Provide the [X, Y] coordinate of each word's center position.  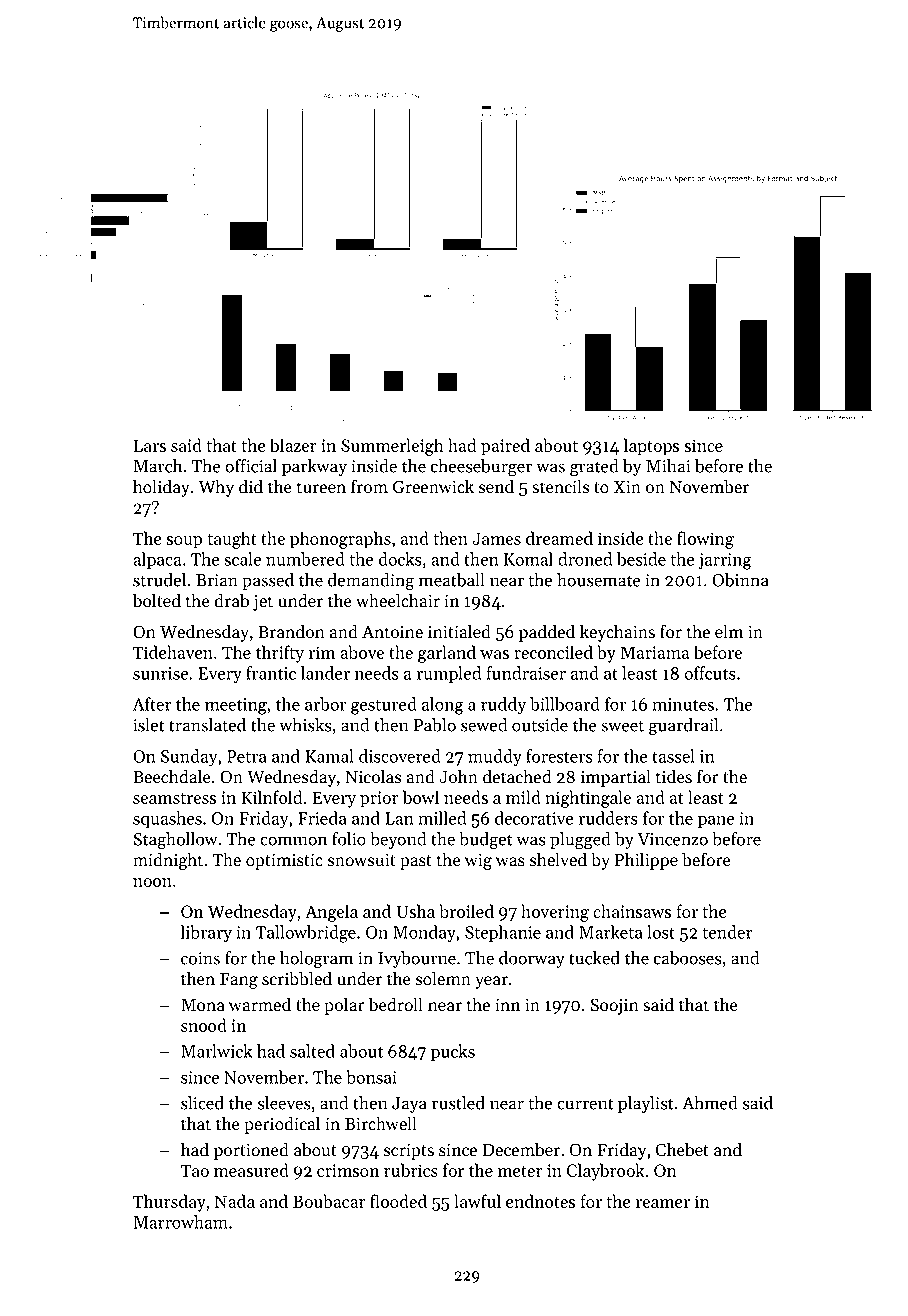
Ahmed [710, 1103]
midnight [168, 861]
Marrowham [180, 1222]
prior [379, 799]
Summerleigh [392, 447]
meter [520, 1171]
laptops [651, 447]
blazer [293, 445]
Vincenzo [672, 839]
